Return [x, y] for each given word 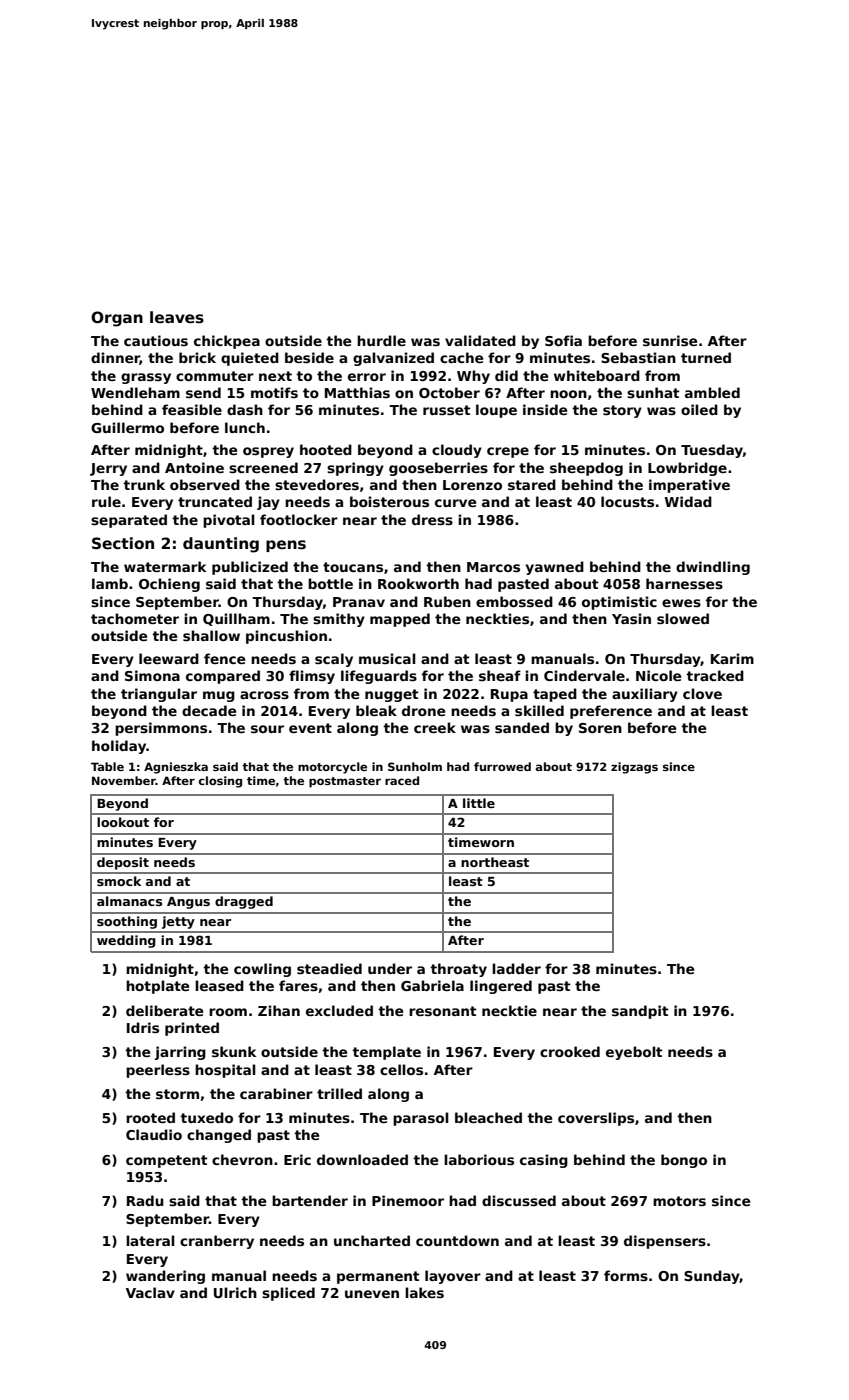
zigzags [634, 768]
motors [679, 1201]
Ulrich [235, 1292]
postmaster [345, 782]
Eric [297, 1159]
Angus [188, 903]
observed [205, 484]
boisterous [389, 501]
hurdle [381, 340]
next [275, 376]
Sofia [563, 340]
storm [177, 1094]
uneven [372, 1294]
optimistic [619, 603]
